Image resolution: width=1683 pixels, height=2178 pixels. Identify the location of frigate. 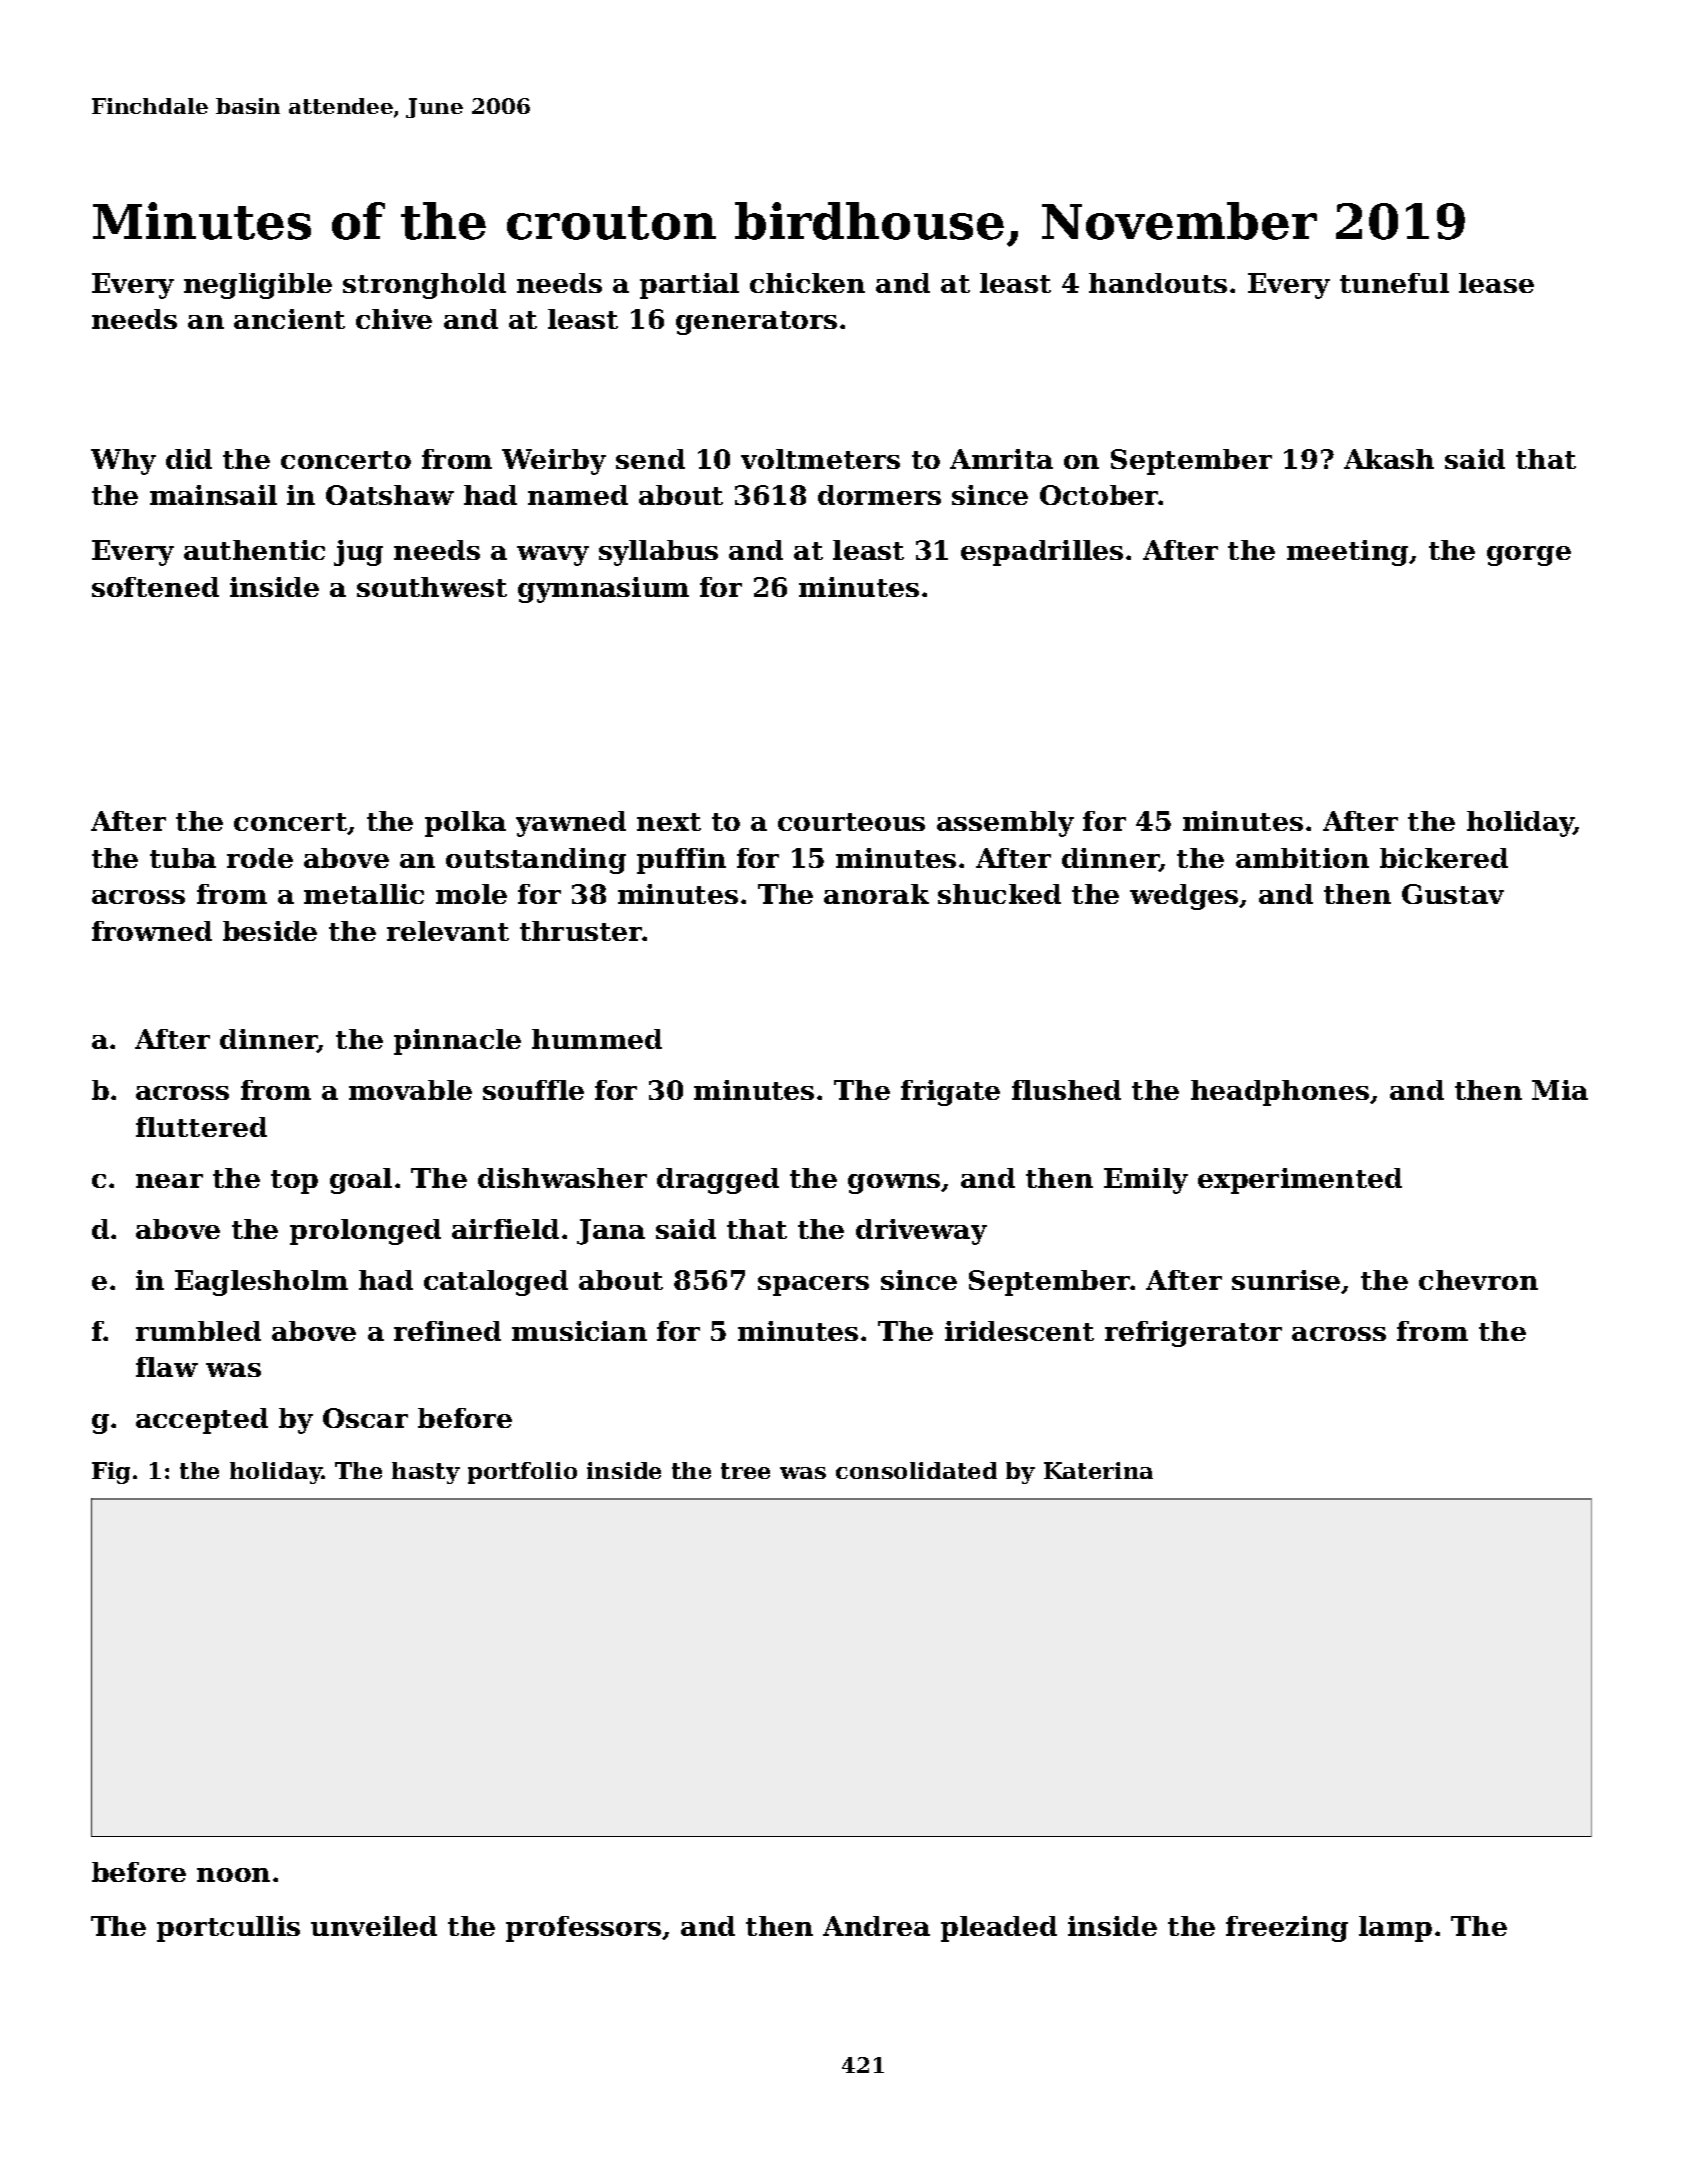
(950, 1093).
